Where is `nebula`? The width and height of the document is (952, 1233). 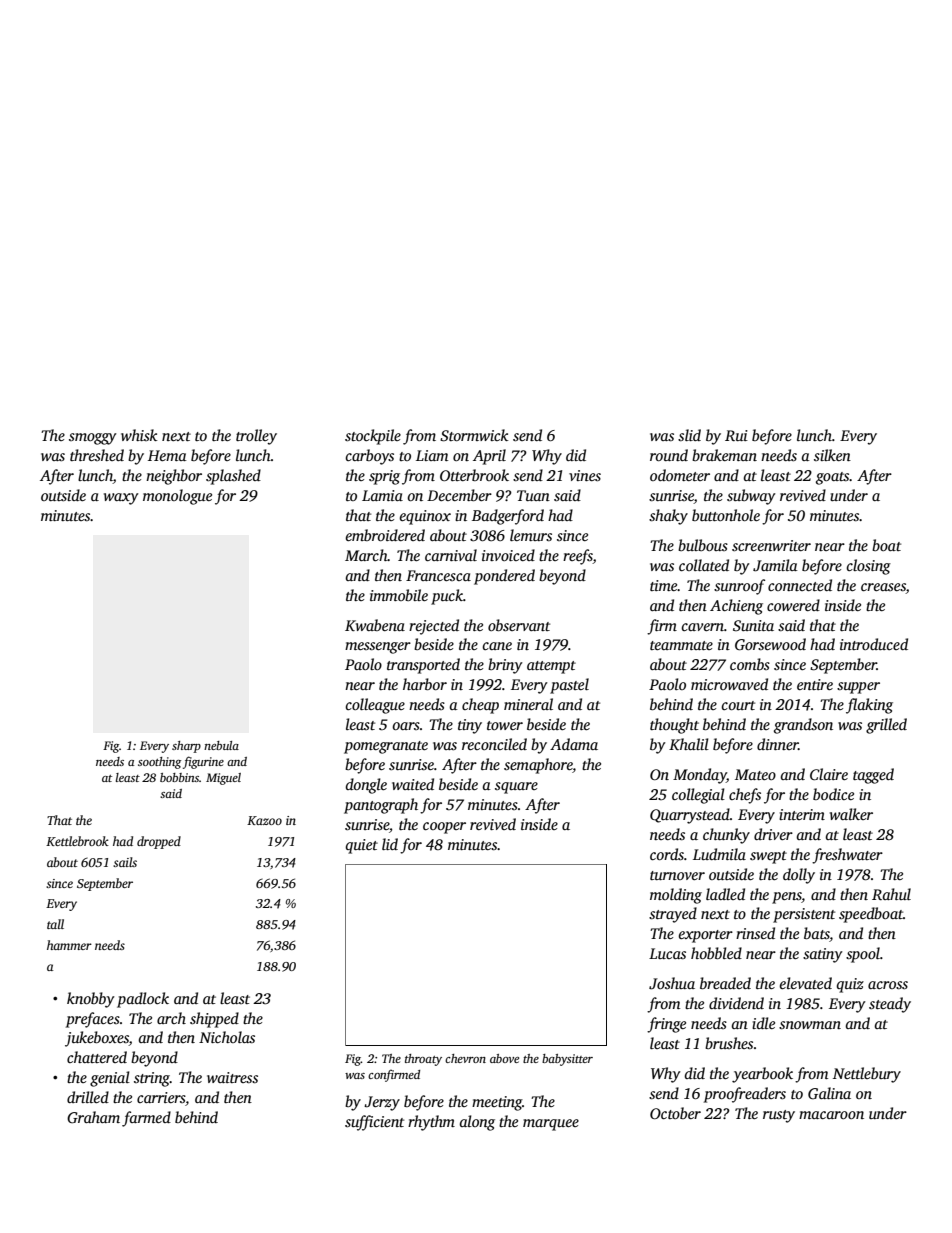
nebula is located at coordinates (221, 745).
